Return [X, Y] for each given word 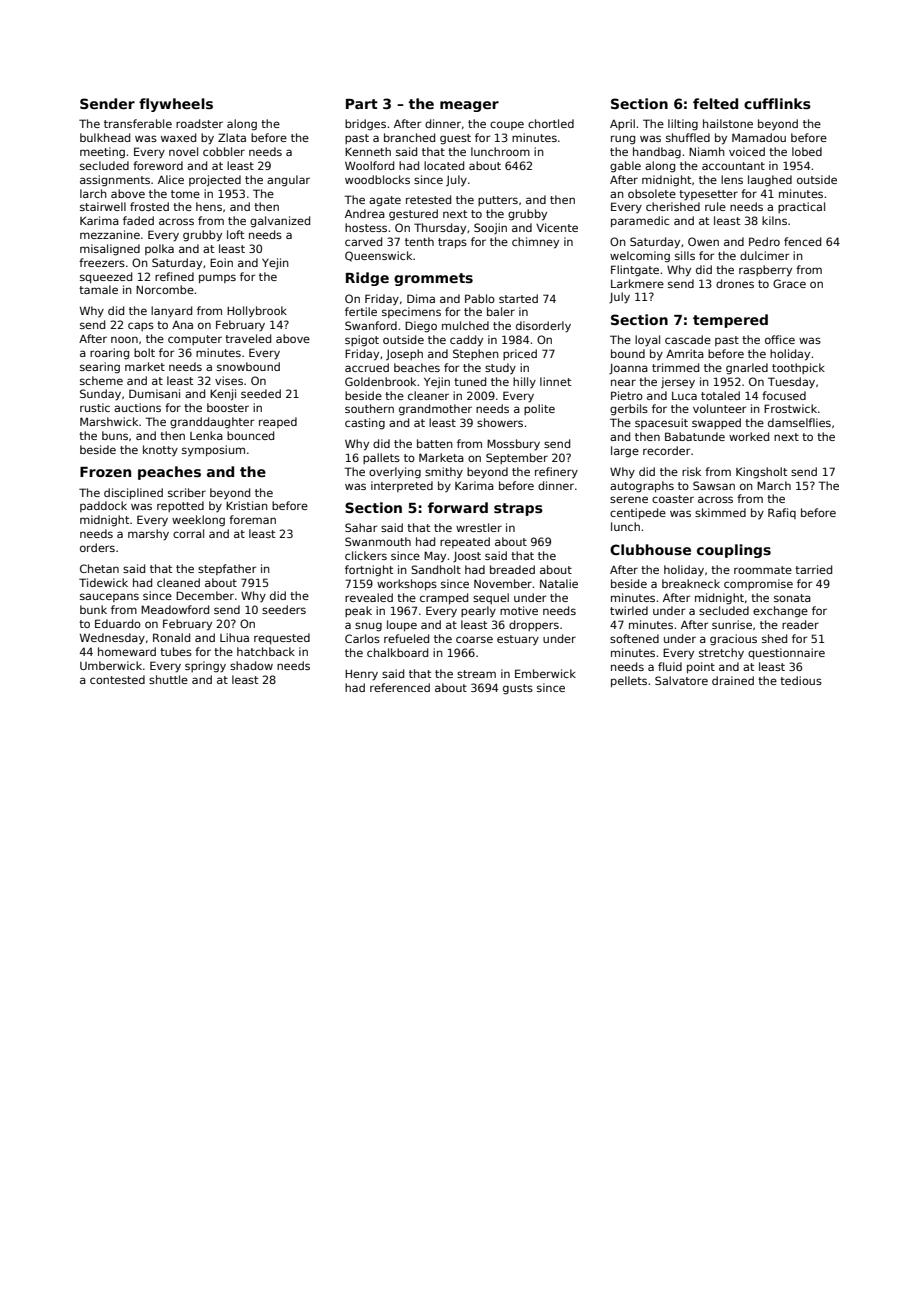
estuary [518, 640]
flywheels [176, 105]
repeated [465, 542]
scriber [187, 492]
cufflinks [777, 103]
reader [800, 624]
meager [469, 106]
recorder [666, 450]
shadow [251, 665]
